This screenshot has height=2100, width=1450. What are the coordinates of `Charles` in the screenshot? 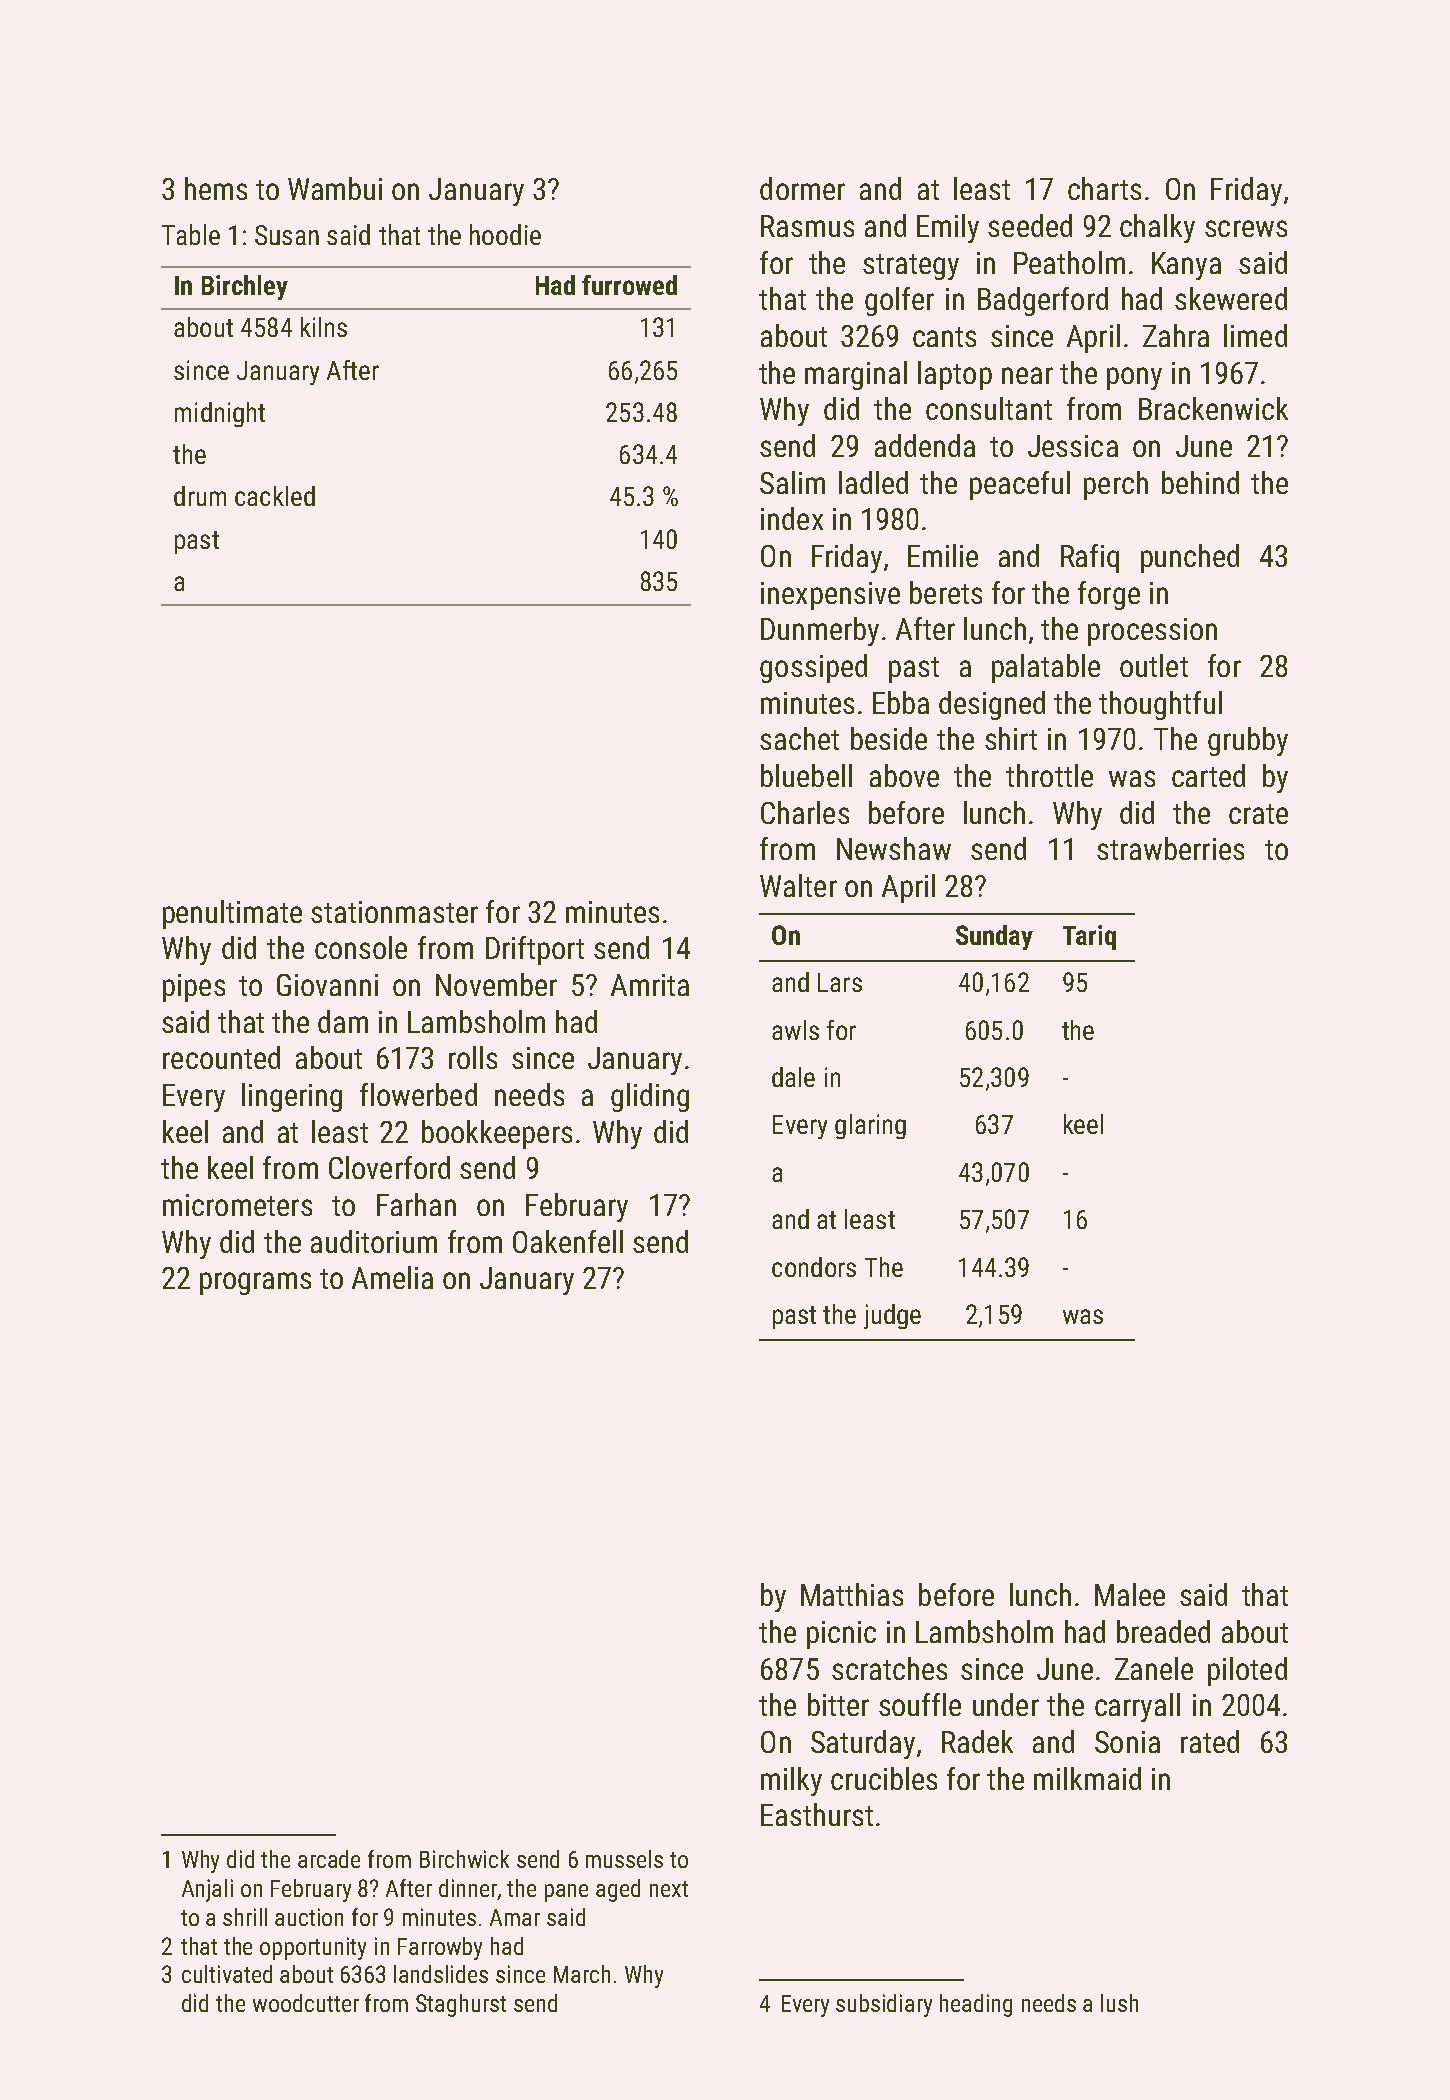 It's located at (805, 812).
